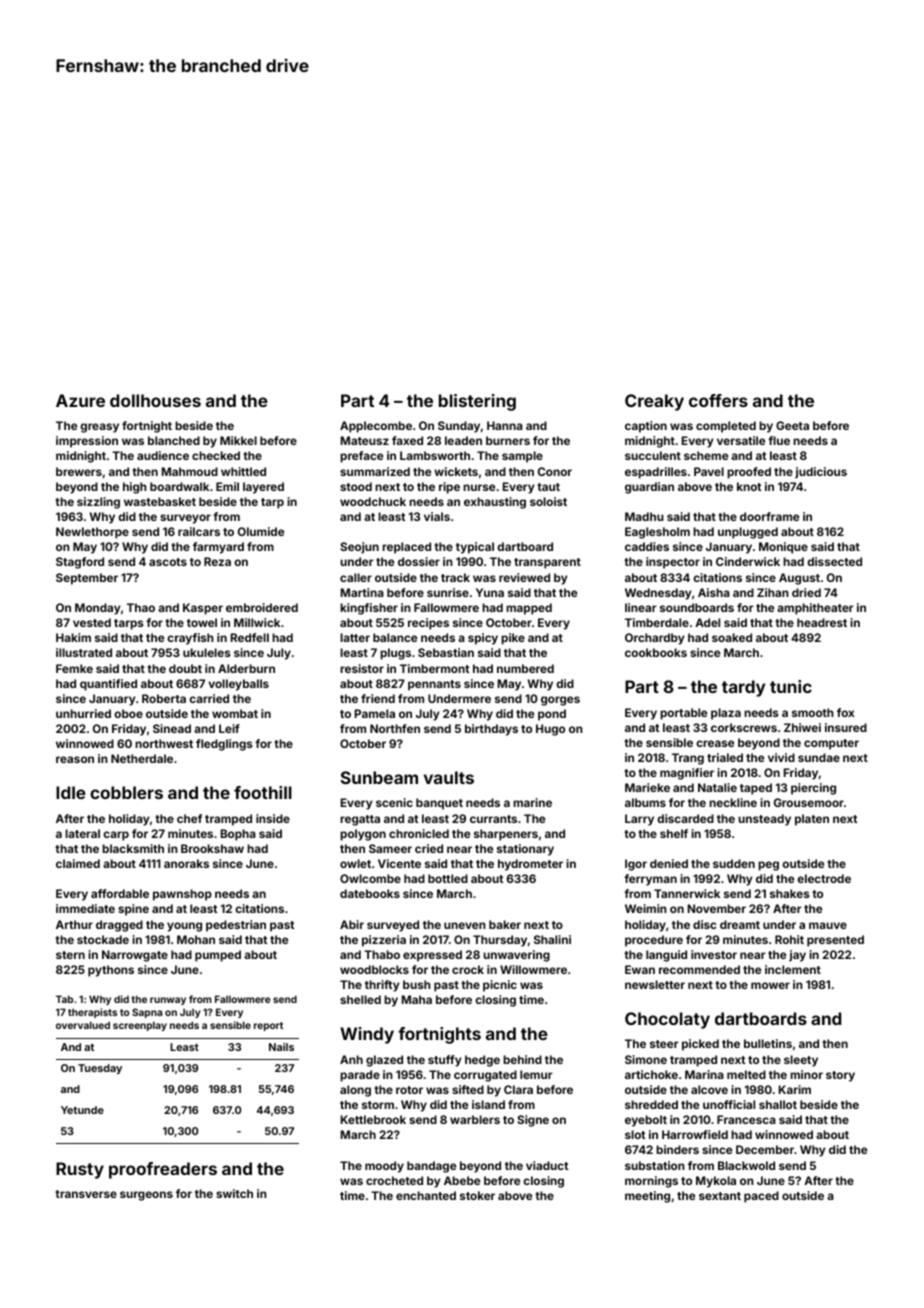  What do you see at coordinates (687, 893) in the screenshot?
I see `Tannerwick` at bounding box center [687, 893].
